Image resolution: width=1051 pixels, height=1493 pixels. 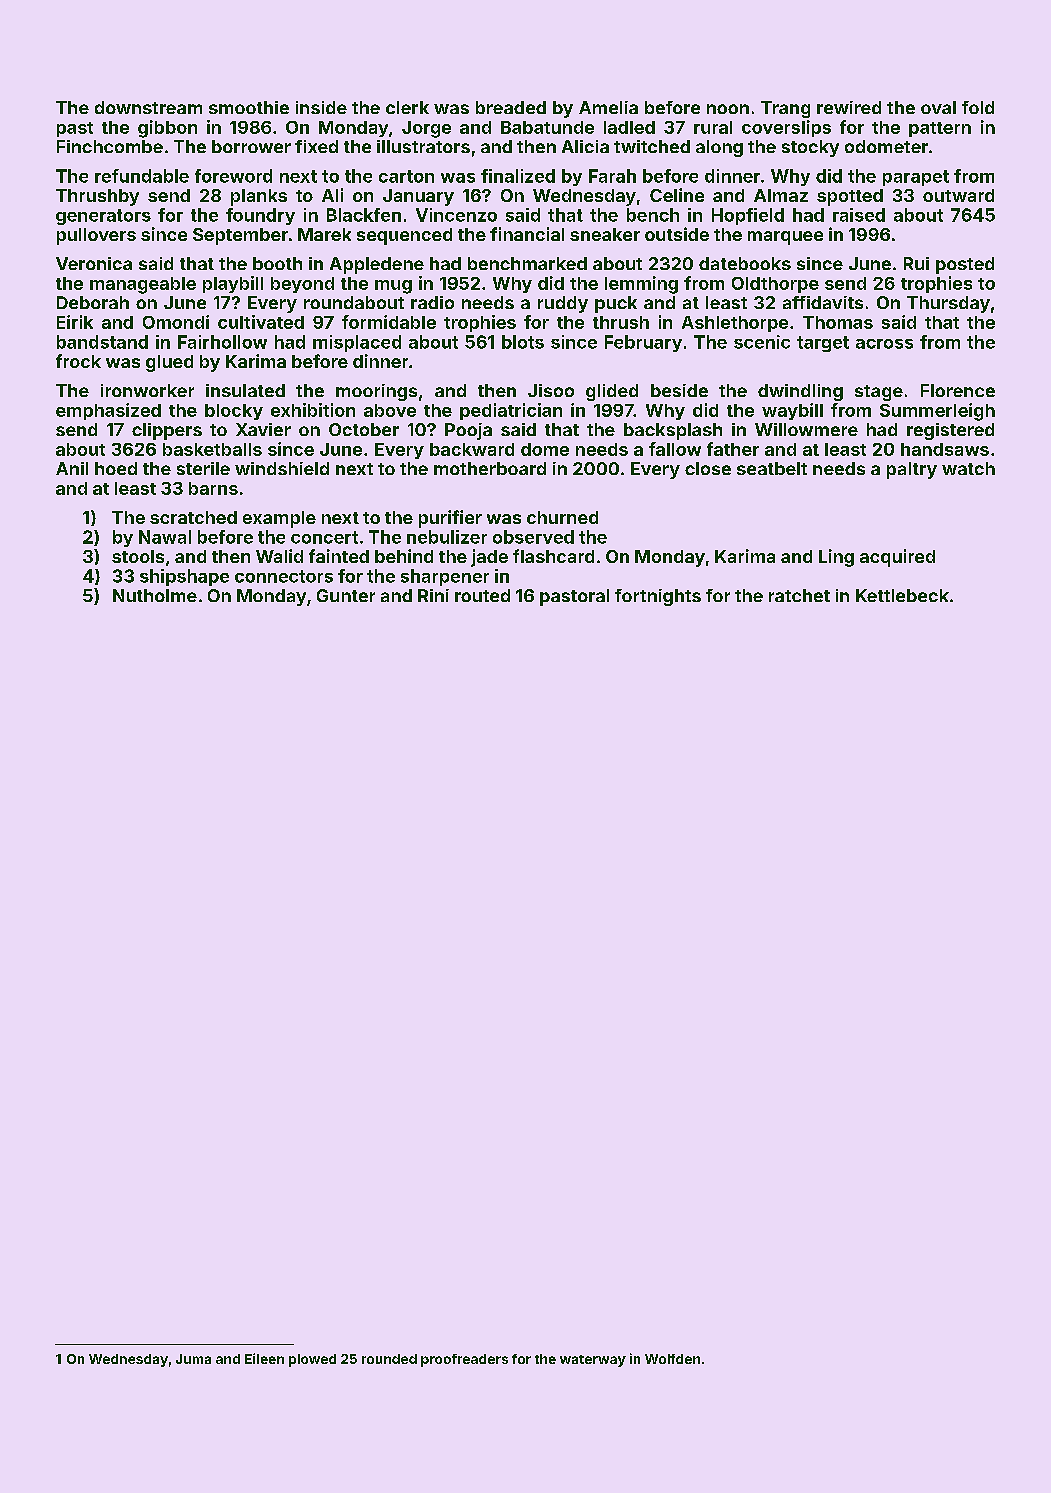 What do you see at coordinates (658, 597) in the image?
I see `fortnights` at bounding box center [658, 597].
